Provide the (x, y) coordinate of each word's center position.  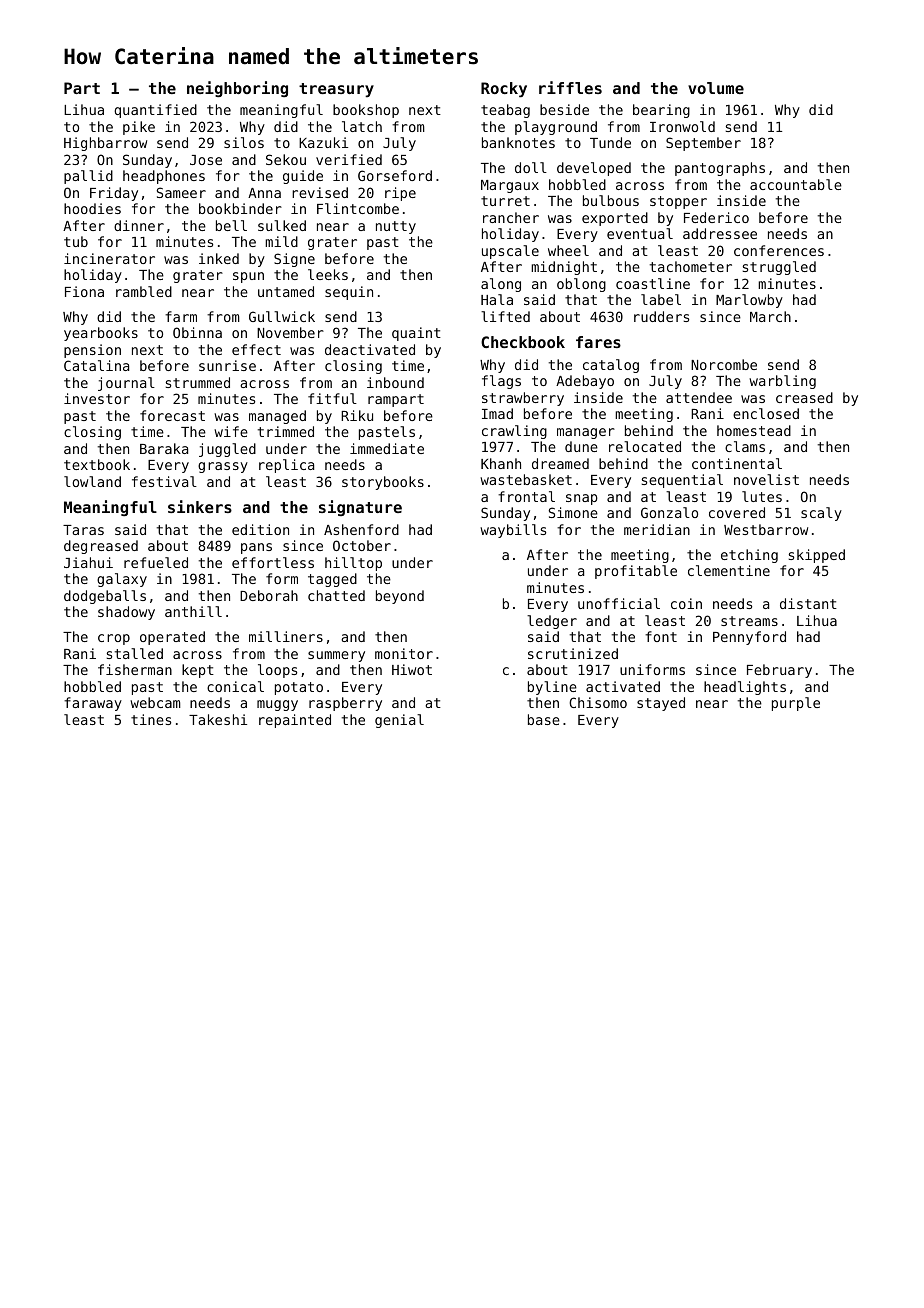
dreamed (560, 463)
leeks (328, 274)
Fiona (84, 291)
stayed (661, 704)
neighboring (237, 89)
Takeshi (218, 719)
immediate (387, 448)
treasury (336, 90)
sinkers (200, 506)
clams (745, 446)
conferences (779, 250)
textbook (97, 464)
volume (716, 88)
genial (399, 721)
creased (804, 397)
